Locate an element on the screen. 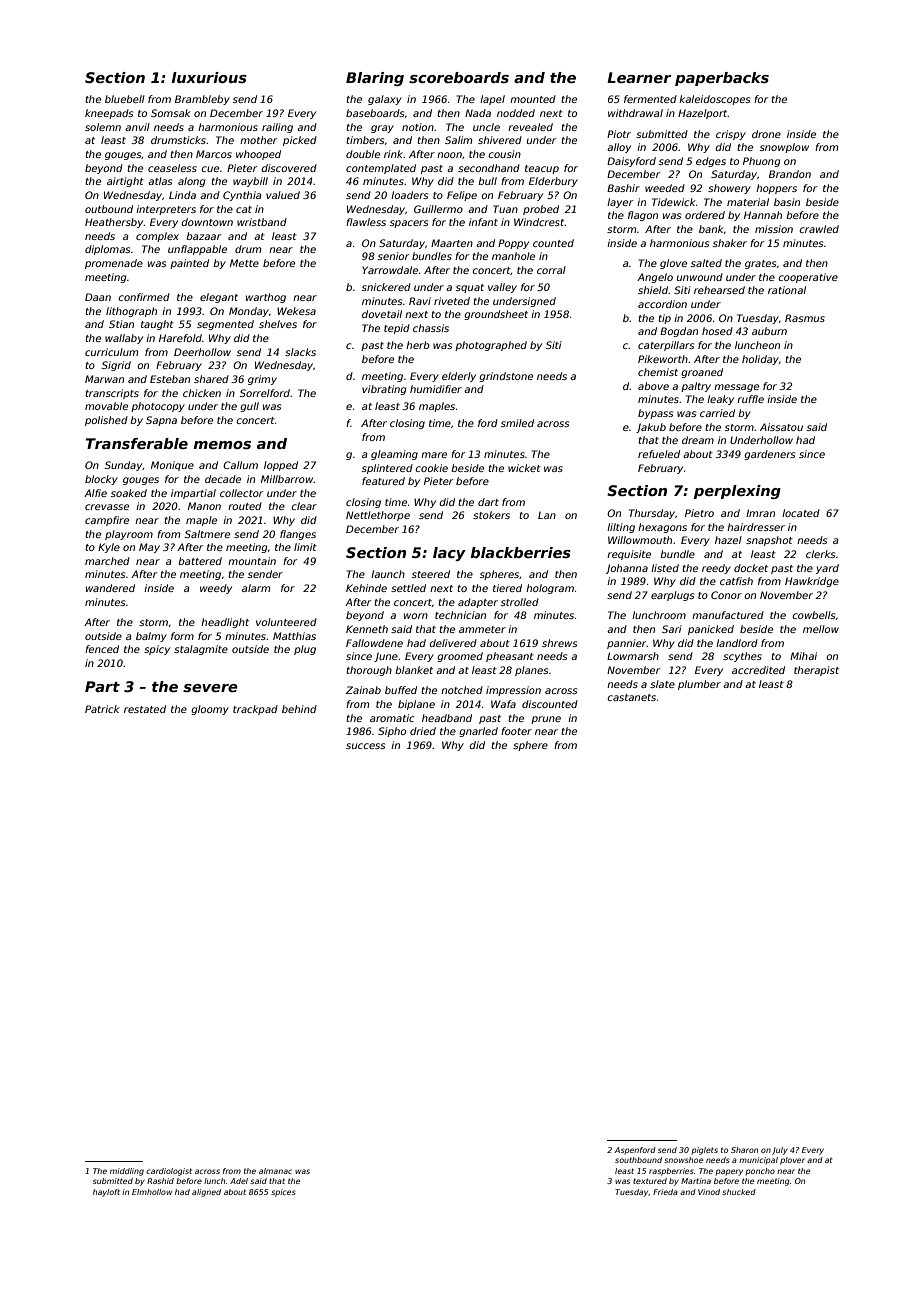 The width and height of the screenshot is (924, 1308). almanac is located at coordinates (275, 1171).
